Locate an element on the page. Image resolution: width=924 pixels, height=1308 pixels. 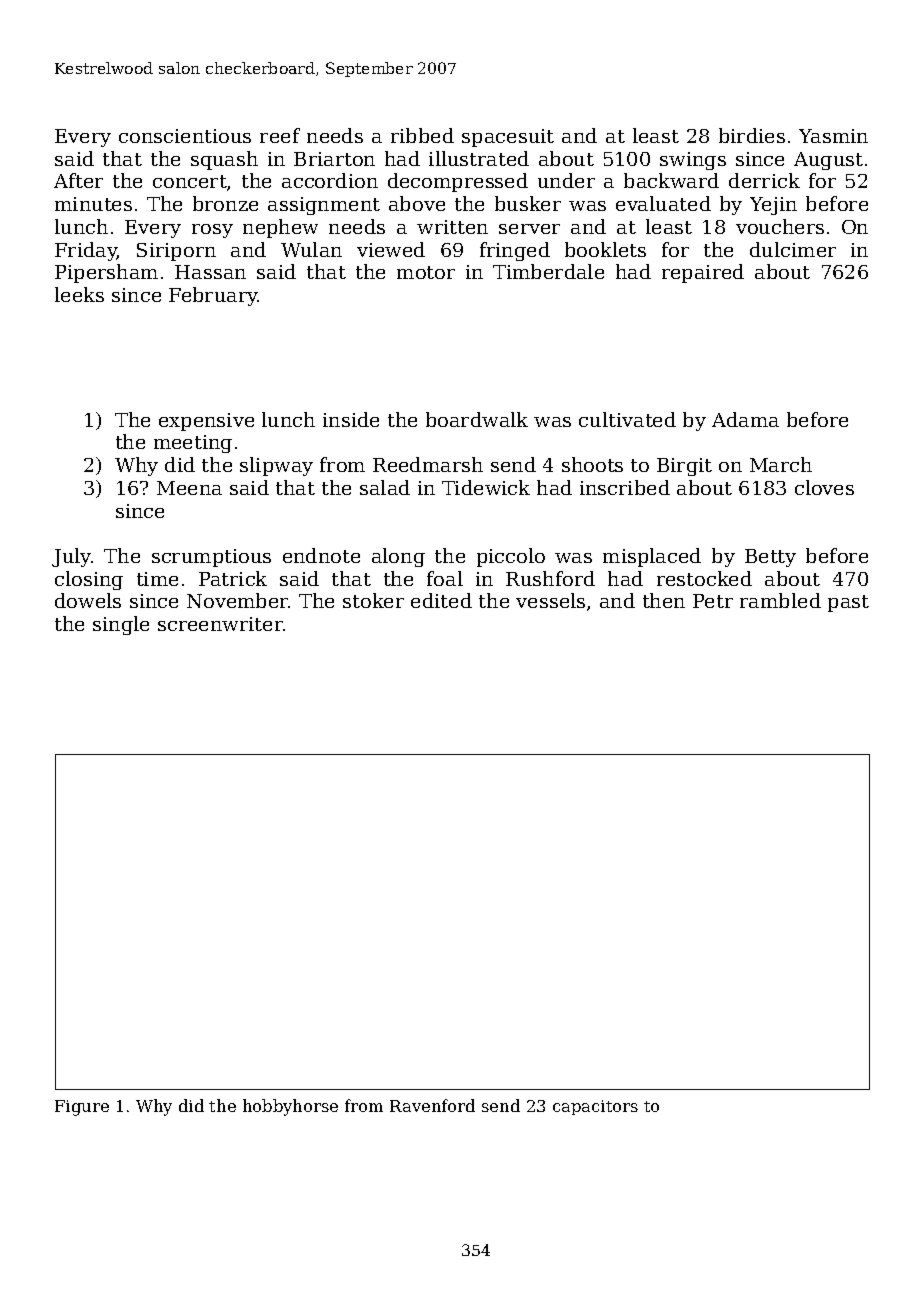
along is located at coordinates (398, 557).
